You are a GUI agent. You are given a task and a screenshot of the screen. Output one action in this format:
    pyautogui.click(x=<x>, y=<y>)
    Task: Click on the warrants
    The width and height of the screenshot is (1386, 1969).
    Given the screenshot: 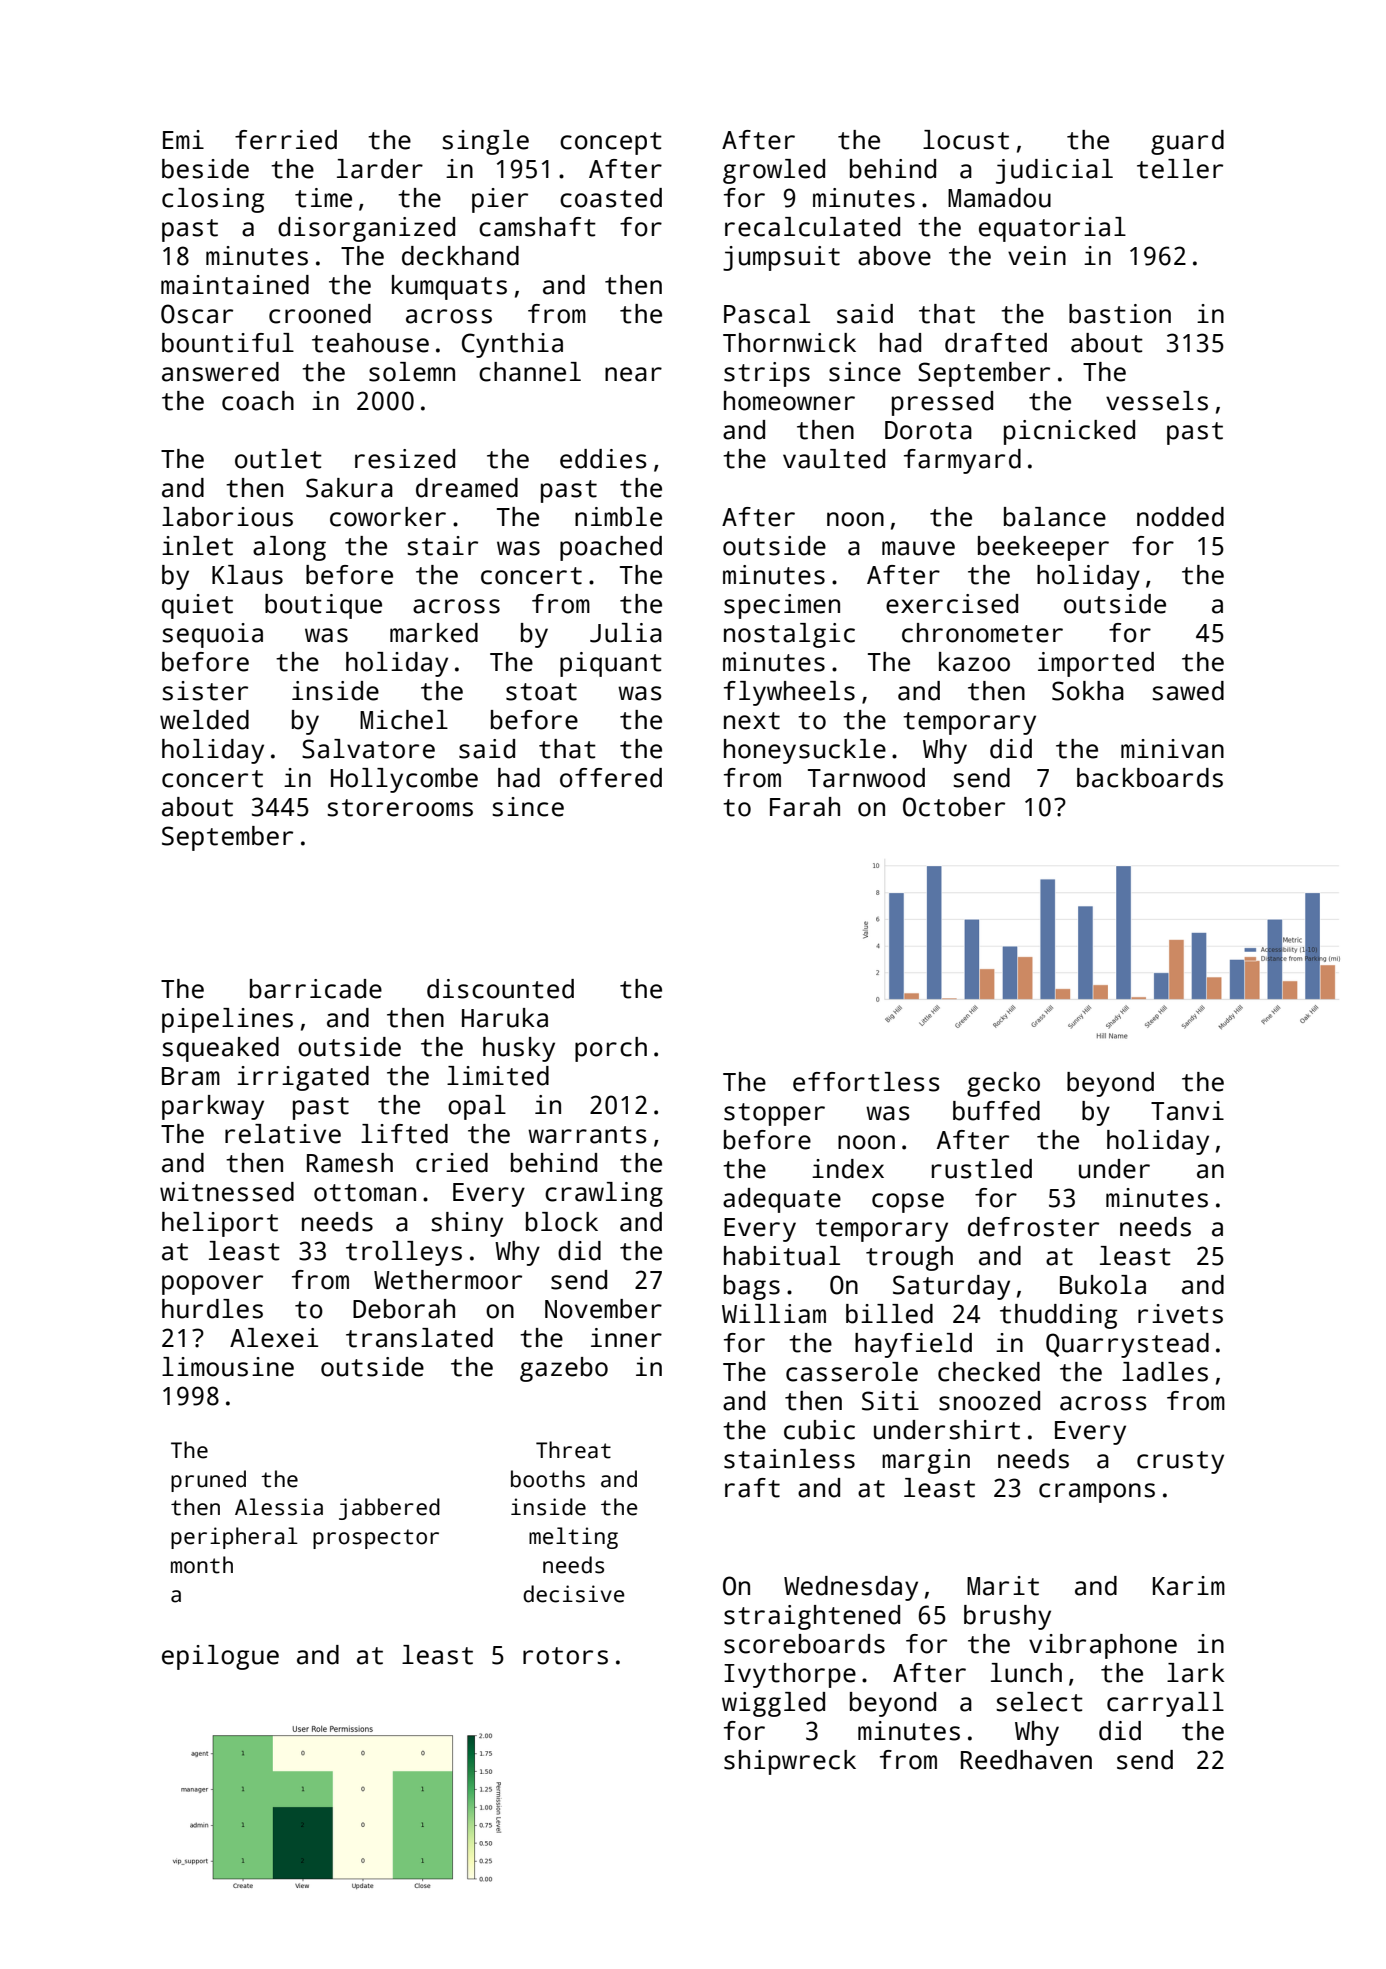 What is the action you would take?
    pyautogui.click(x=587, y=1135)
